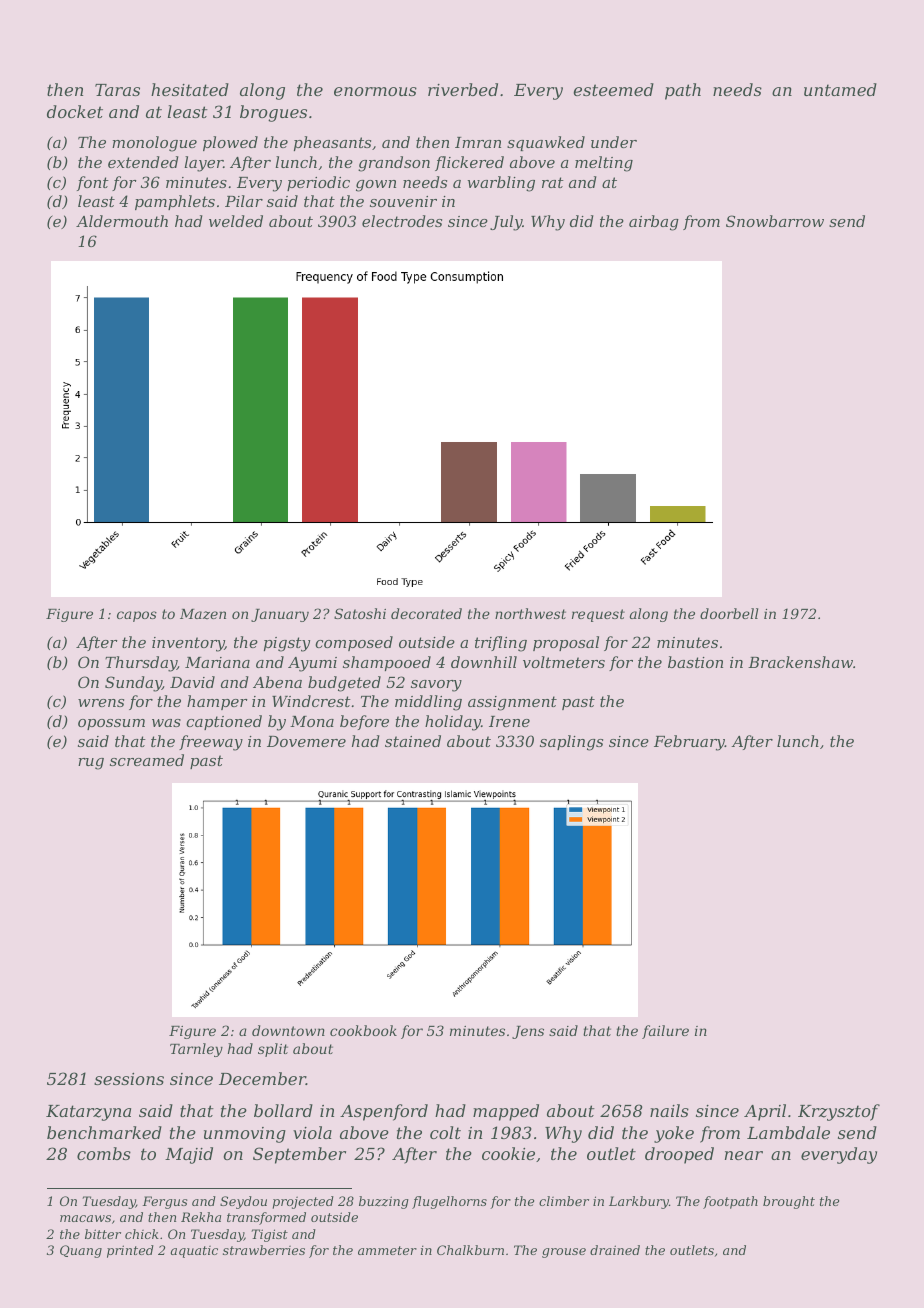  I want to click on drained, so click(615, 1250).
